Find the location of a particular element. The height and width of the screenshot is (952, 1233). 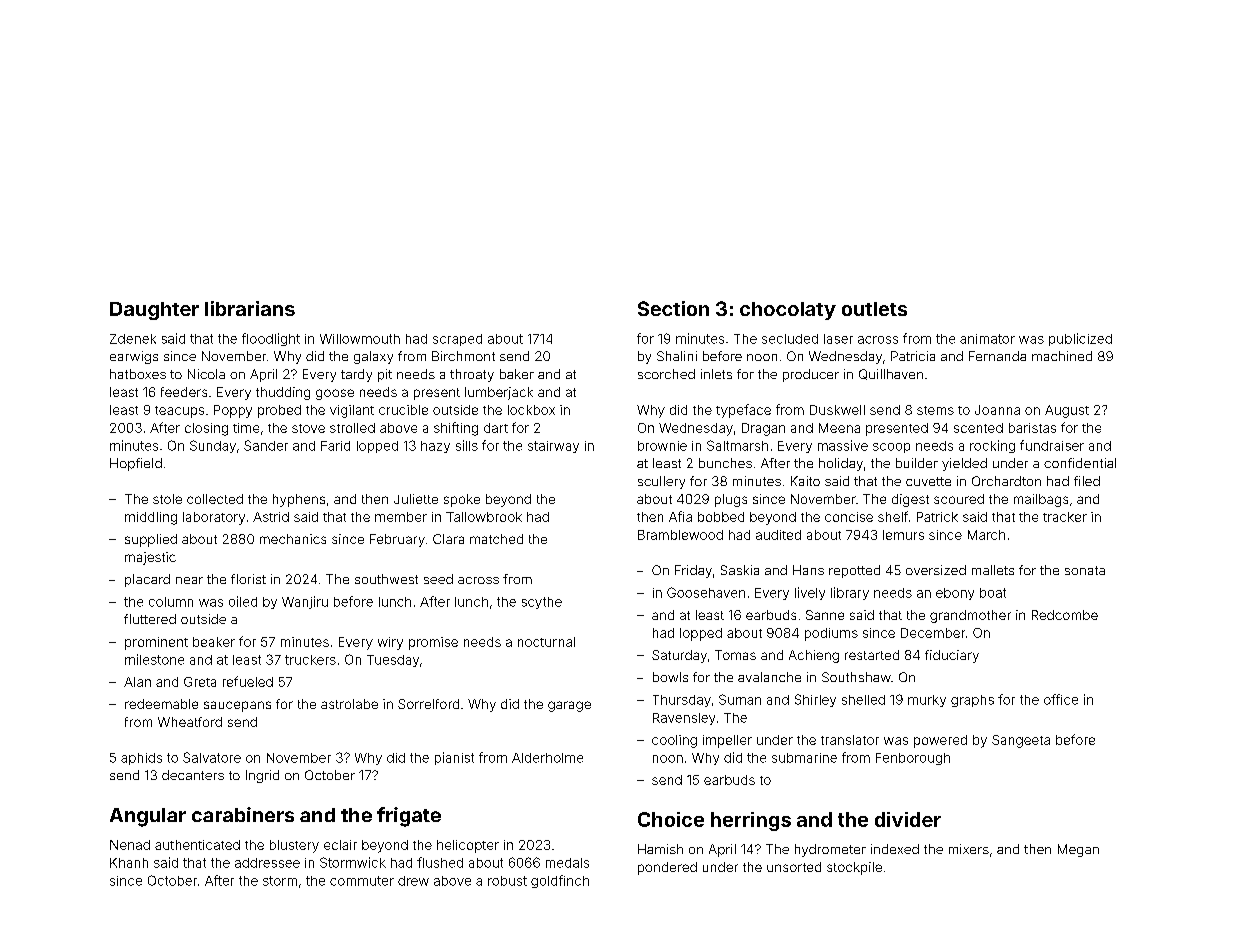

beaker is located at coordinates (214, 642).
